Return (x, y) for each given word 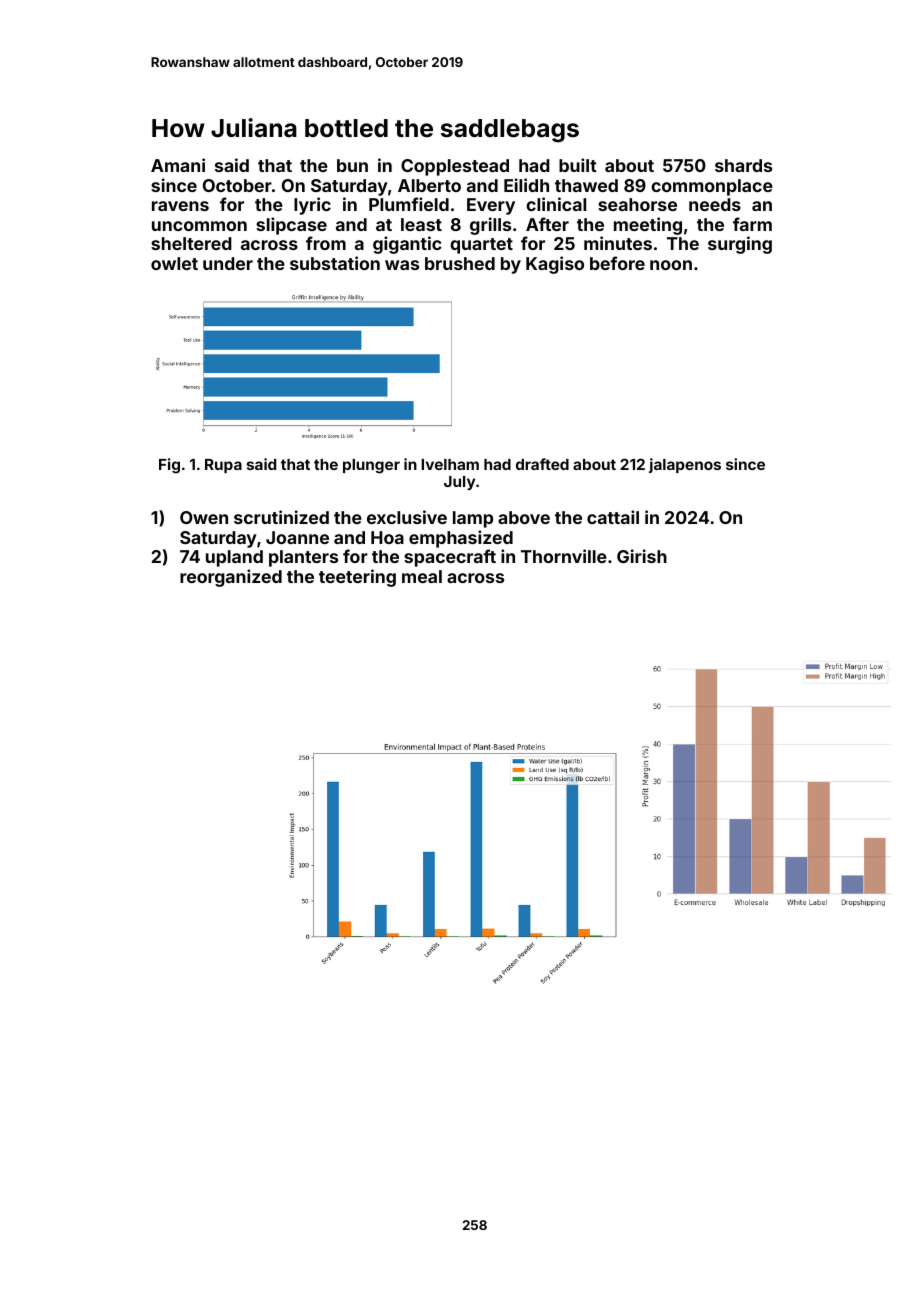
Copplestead (455, 167)
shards (743, 165)
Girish (642, 556)
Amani (178, 165)
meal (422, 576)
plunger (371, 466)
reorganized (231, 578)
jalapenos (685, 465)
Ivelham (450, 464)
